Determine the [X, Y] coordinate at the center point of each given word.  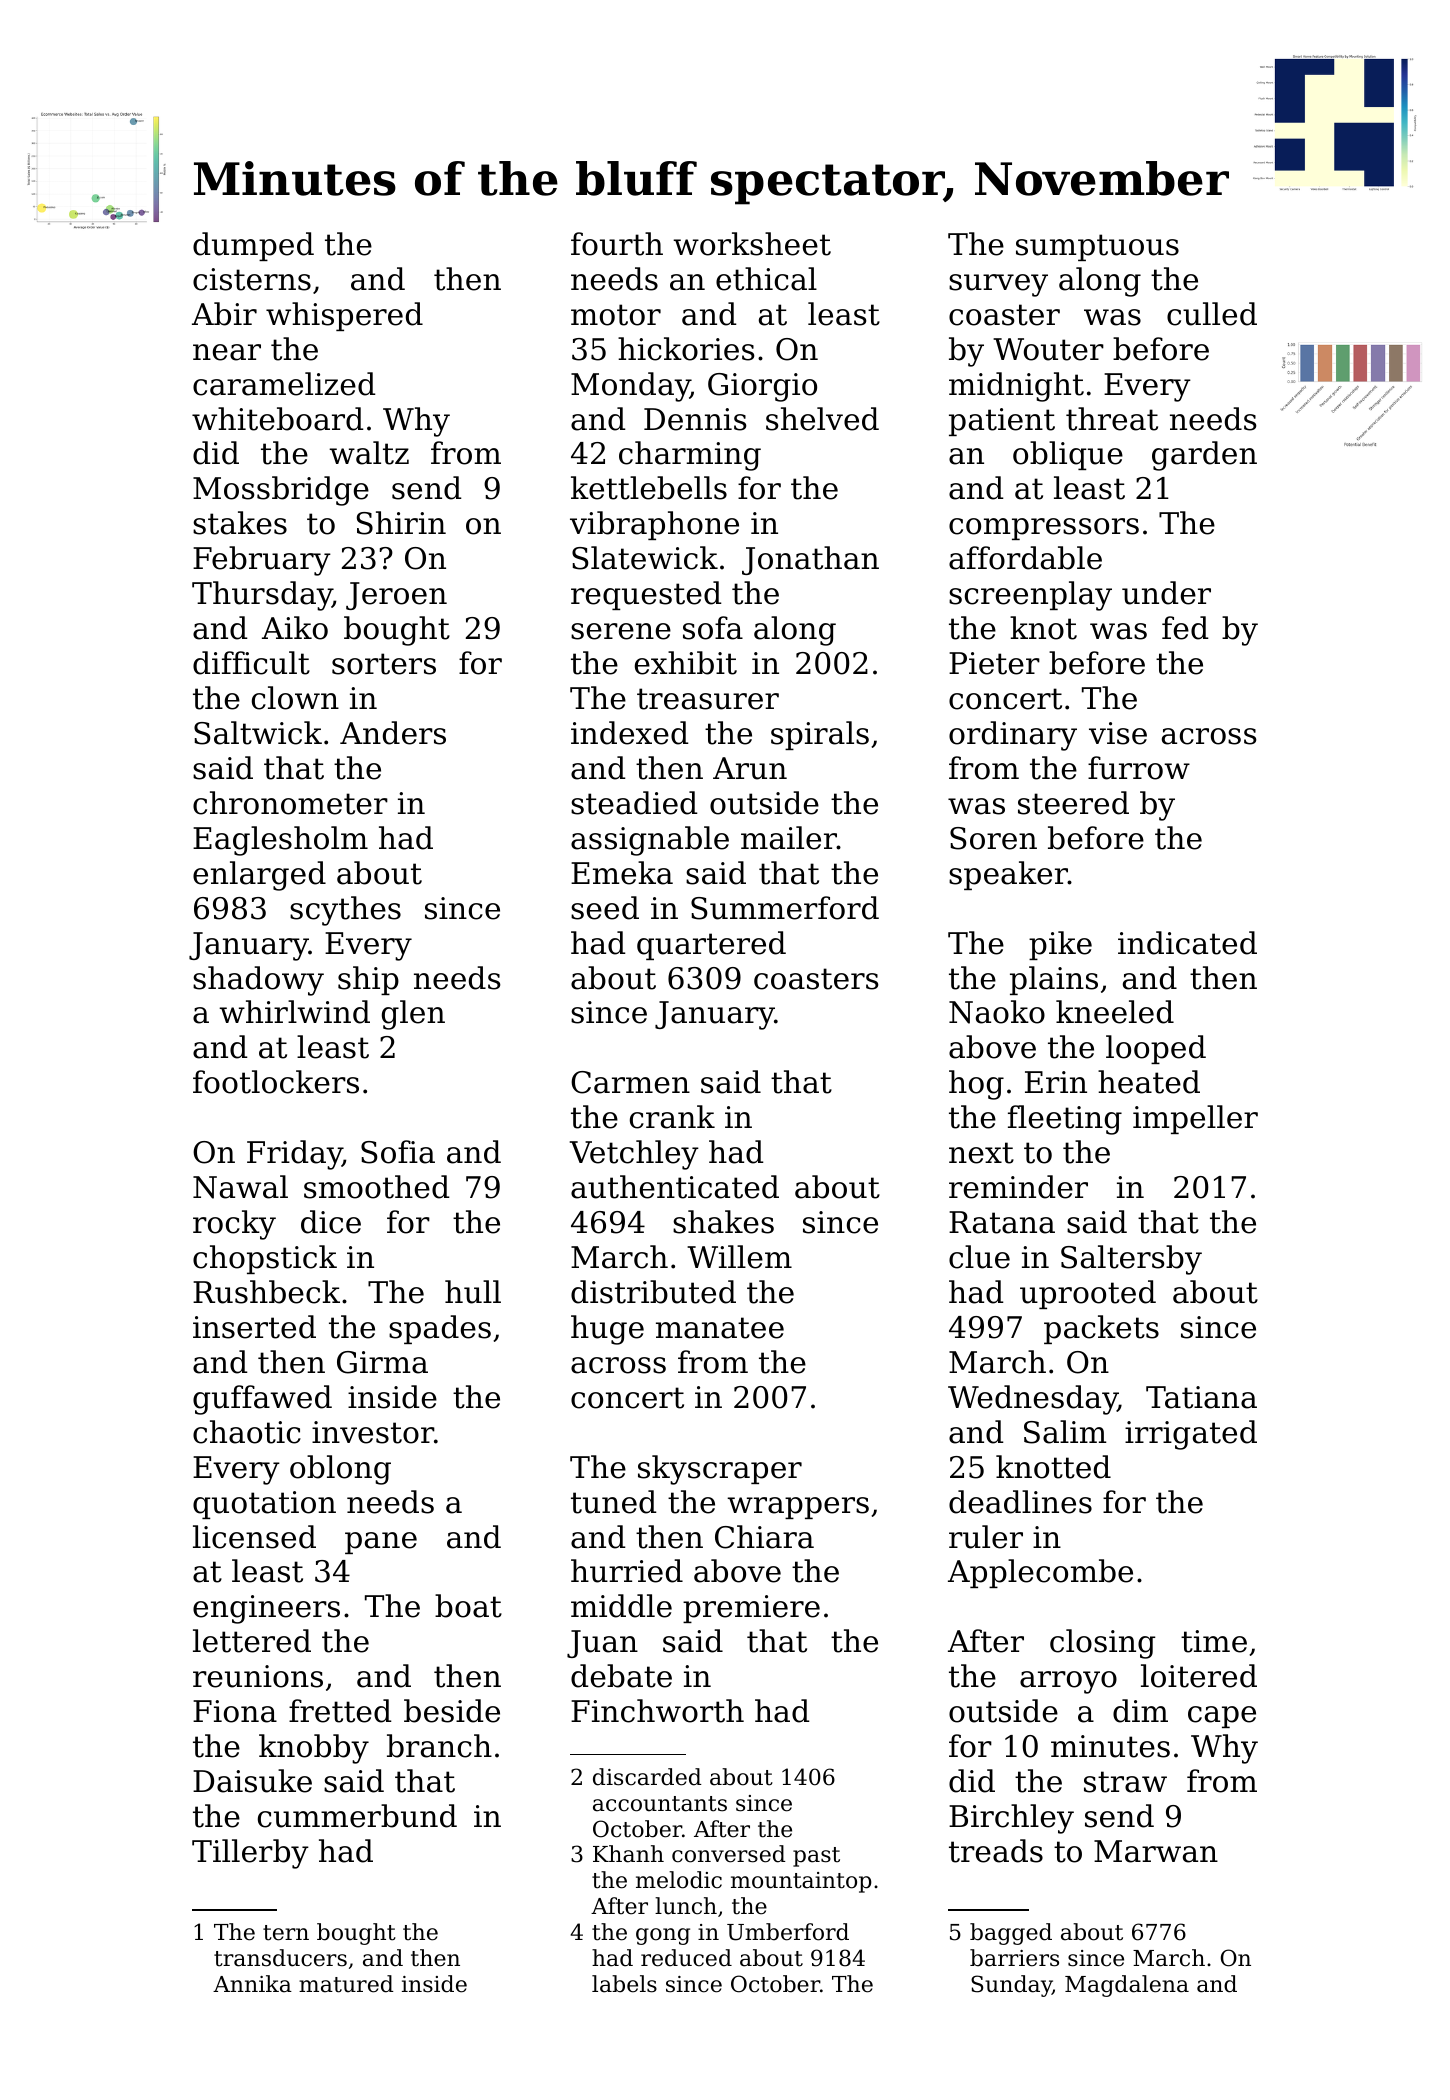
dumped [253, 246]
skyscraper [720, 1470]
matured [346, 1984]
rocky [234, 1225]
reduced [686, 1958]
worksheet [752, 244]
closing [1103, 1644]
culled [1212, 314]
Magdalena [1127, 1986]
